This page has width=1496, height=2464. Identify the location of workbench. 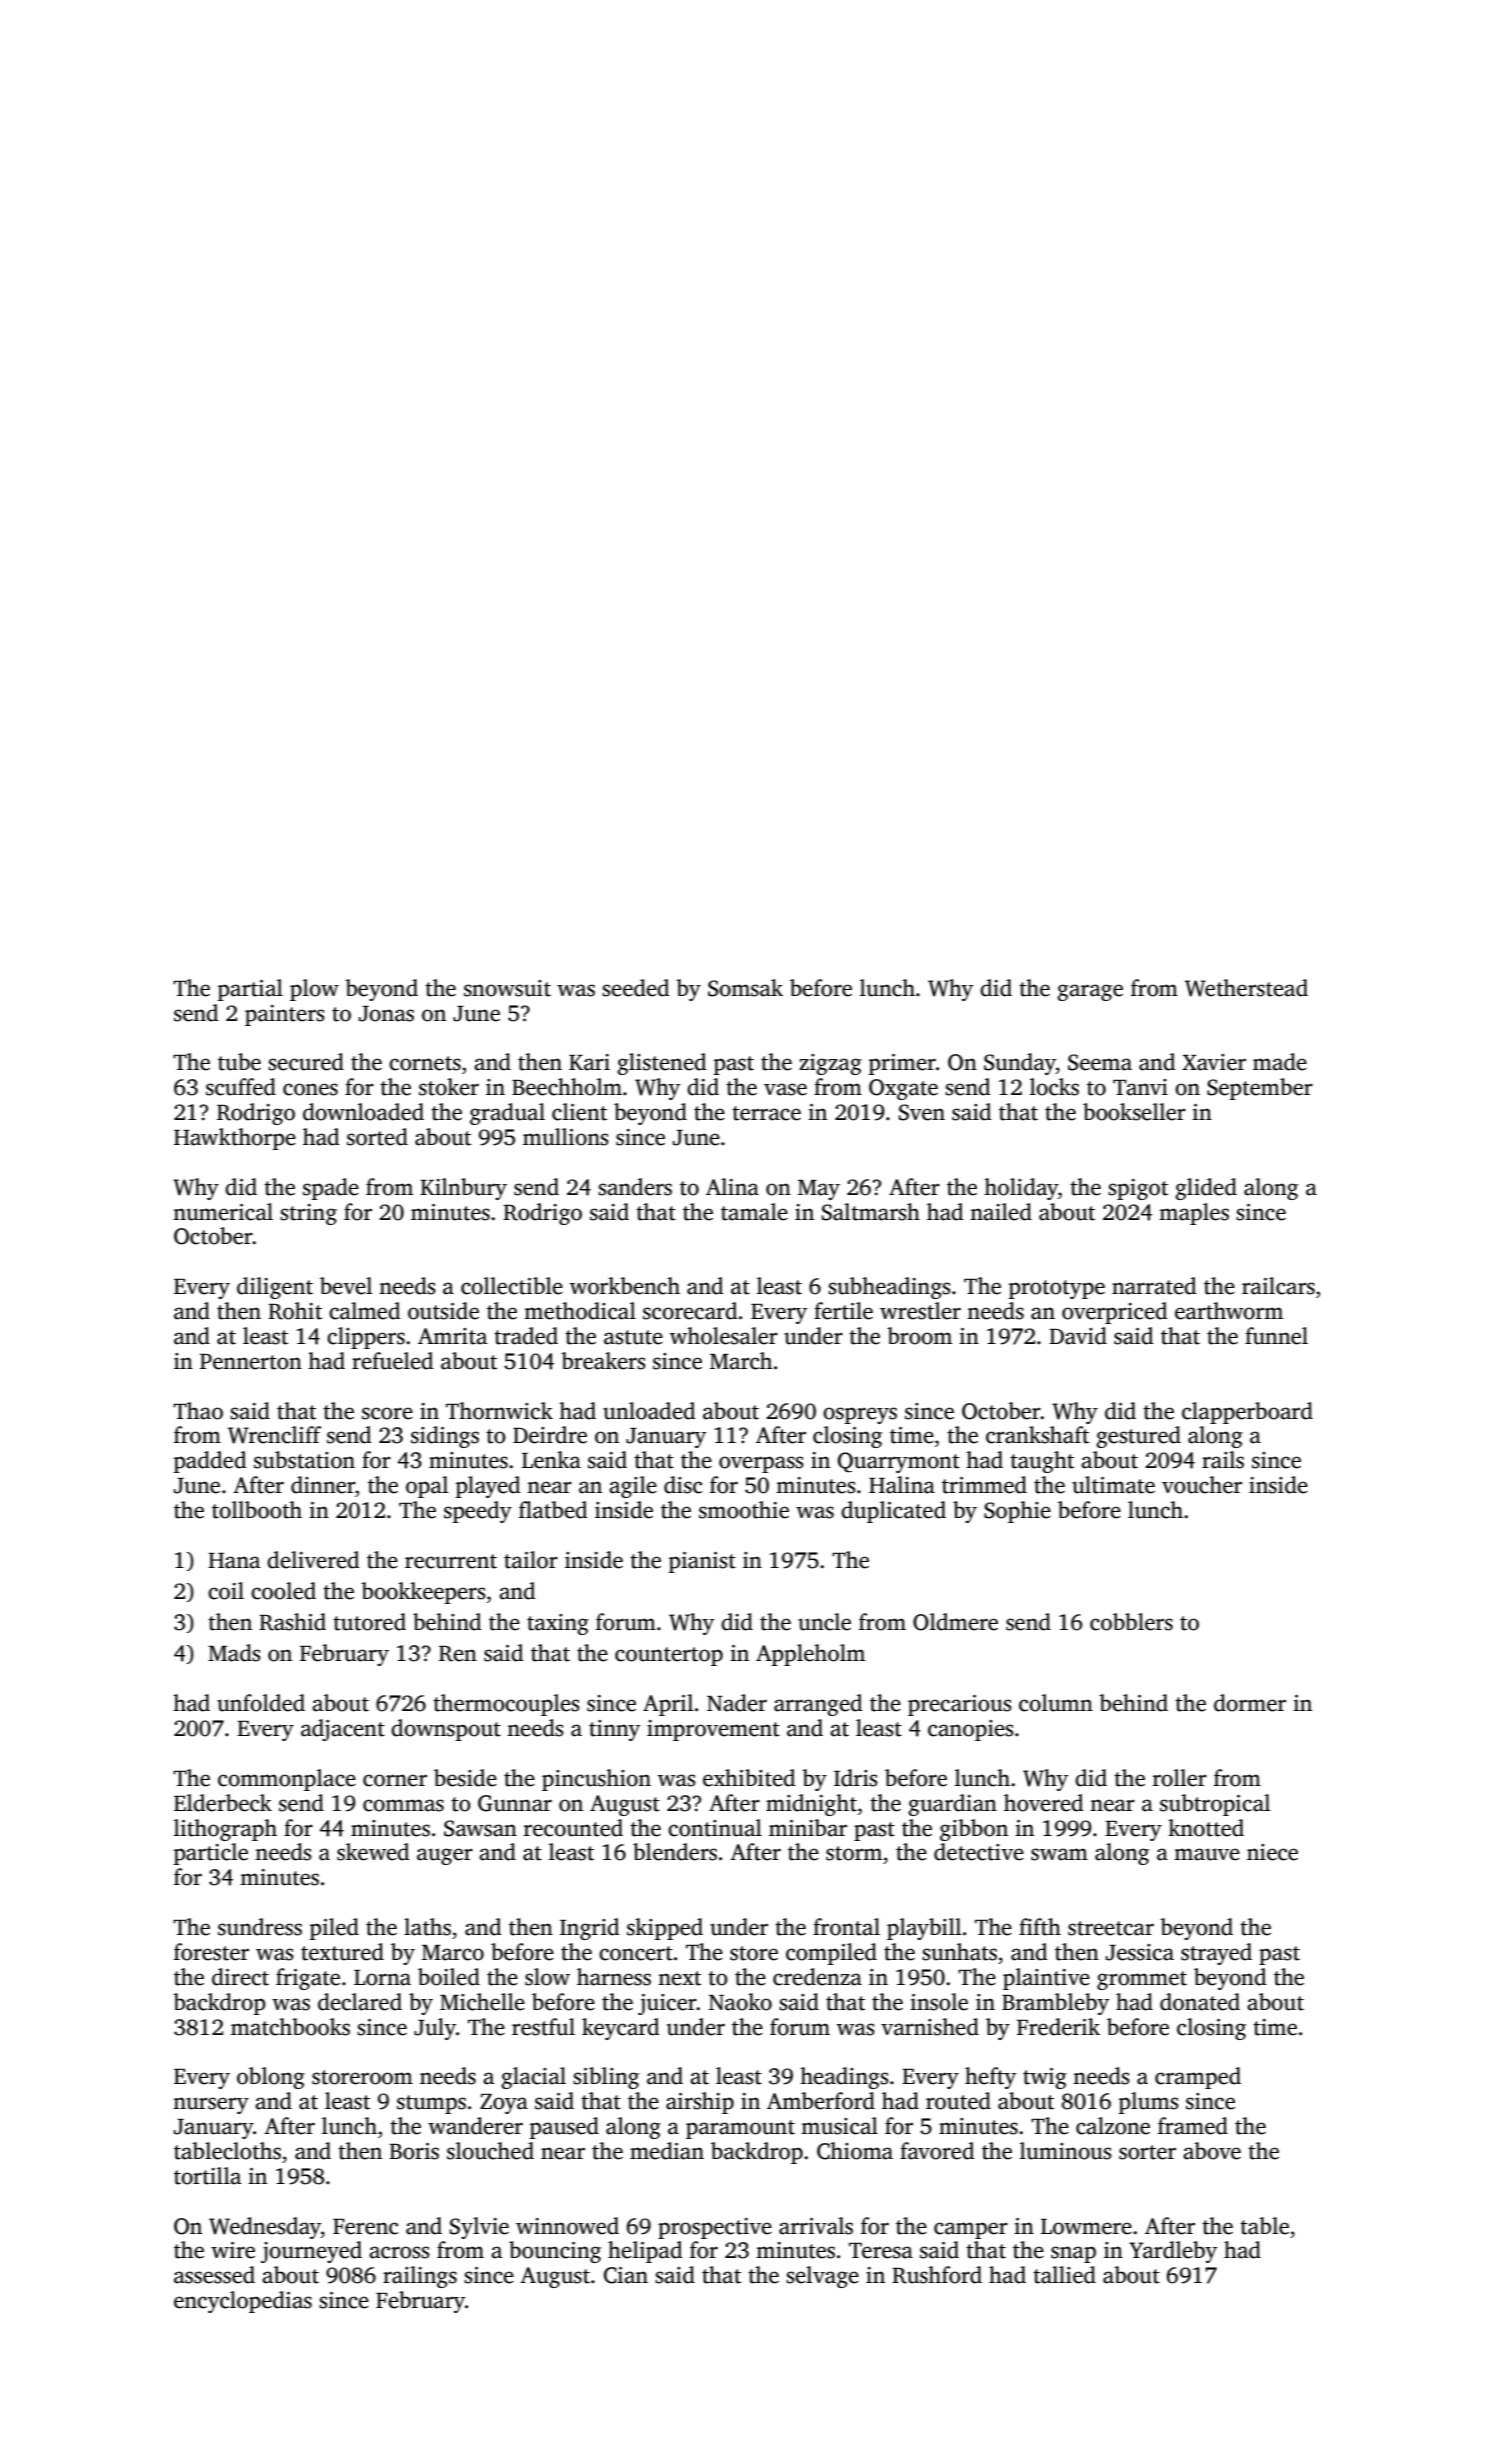
(625, 1286).
